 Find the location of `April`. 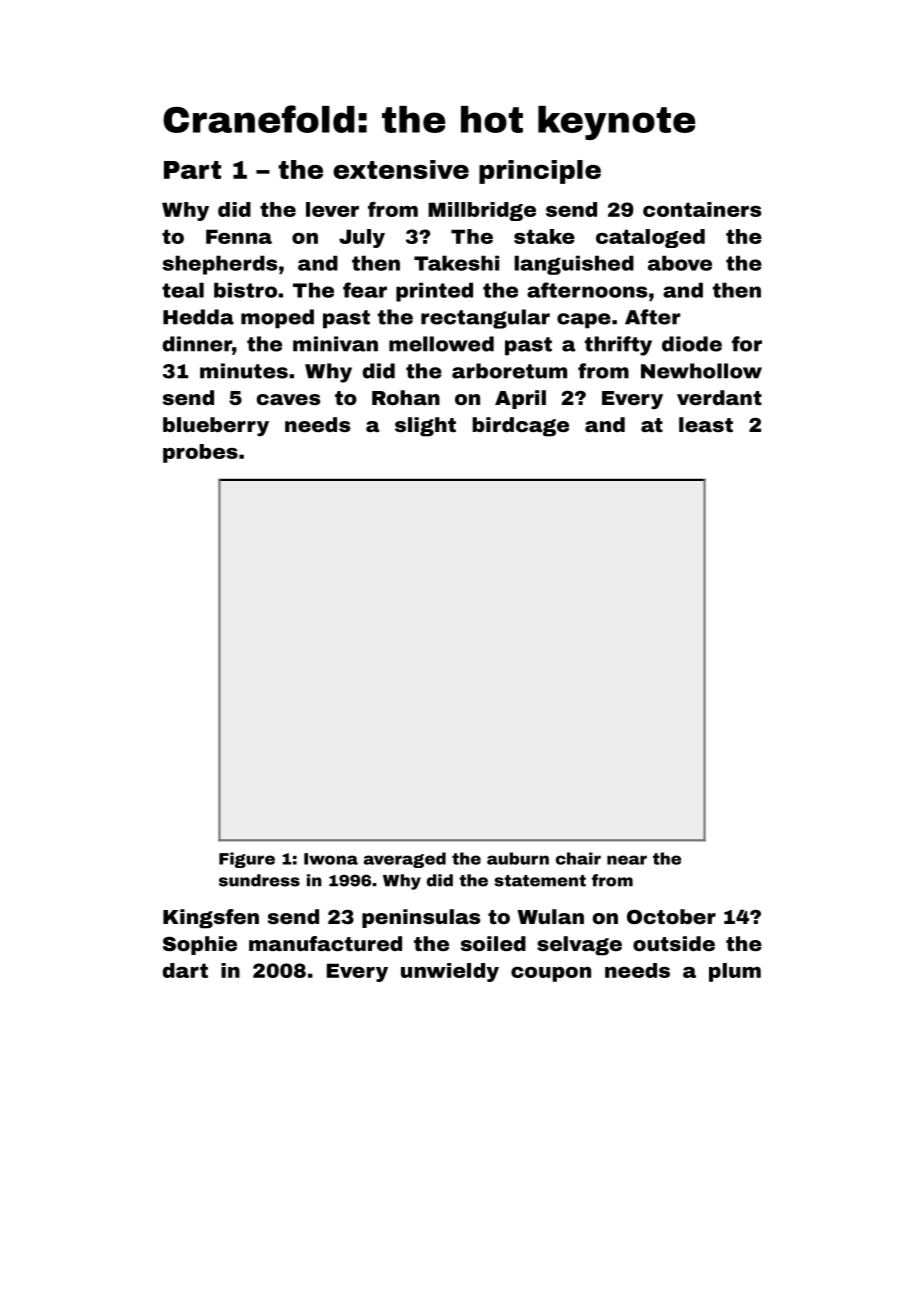

April is located at coordinates (520, 399).
